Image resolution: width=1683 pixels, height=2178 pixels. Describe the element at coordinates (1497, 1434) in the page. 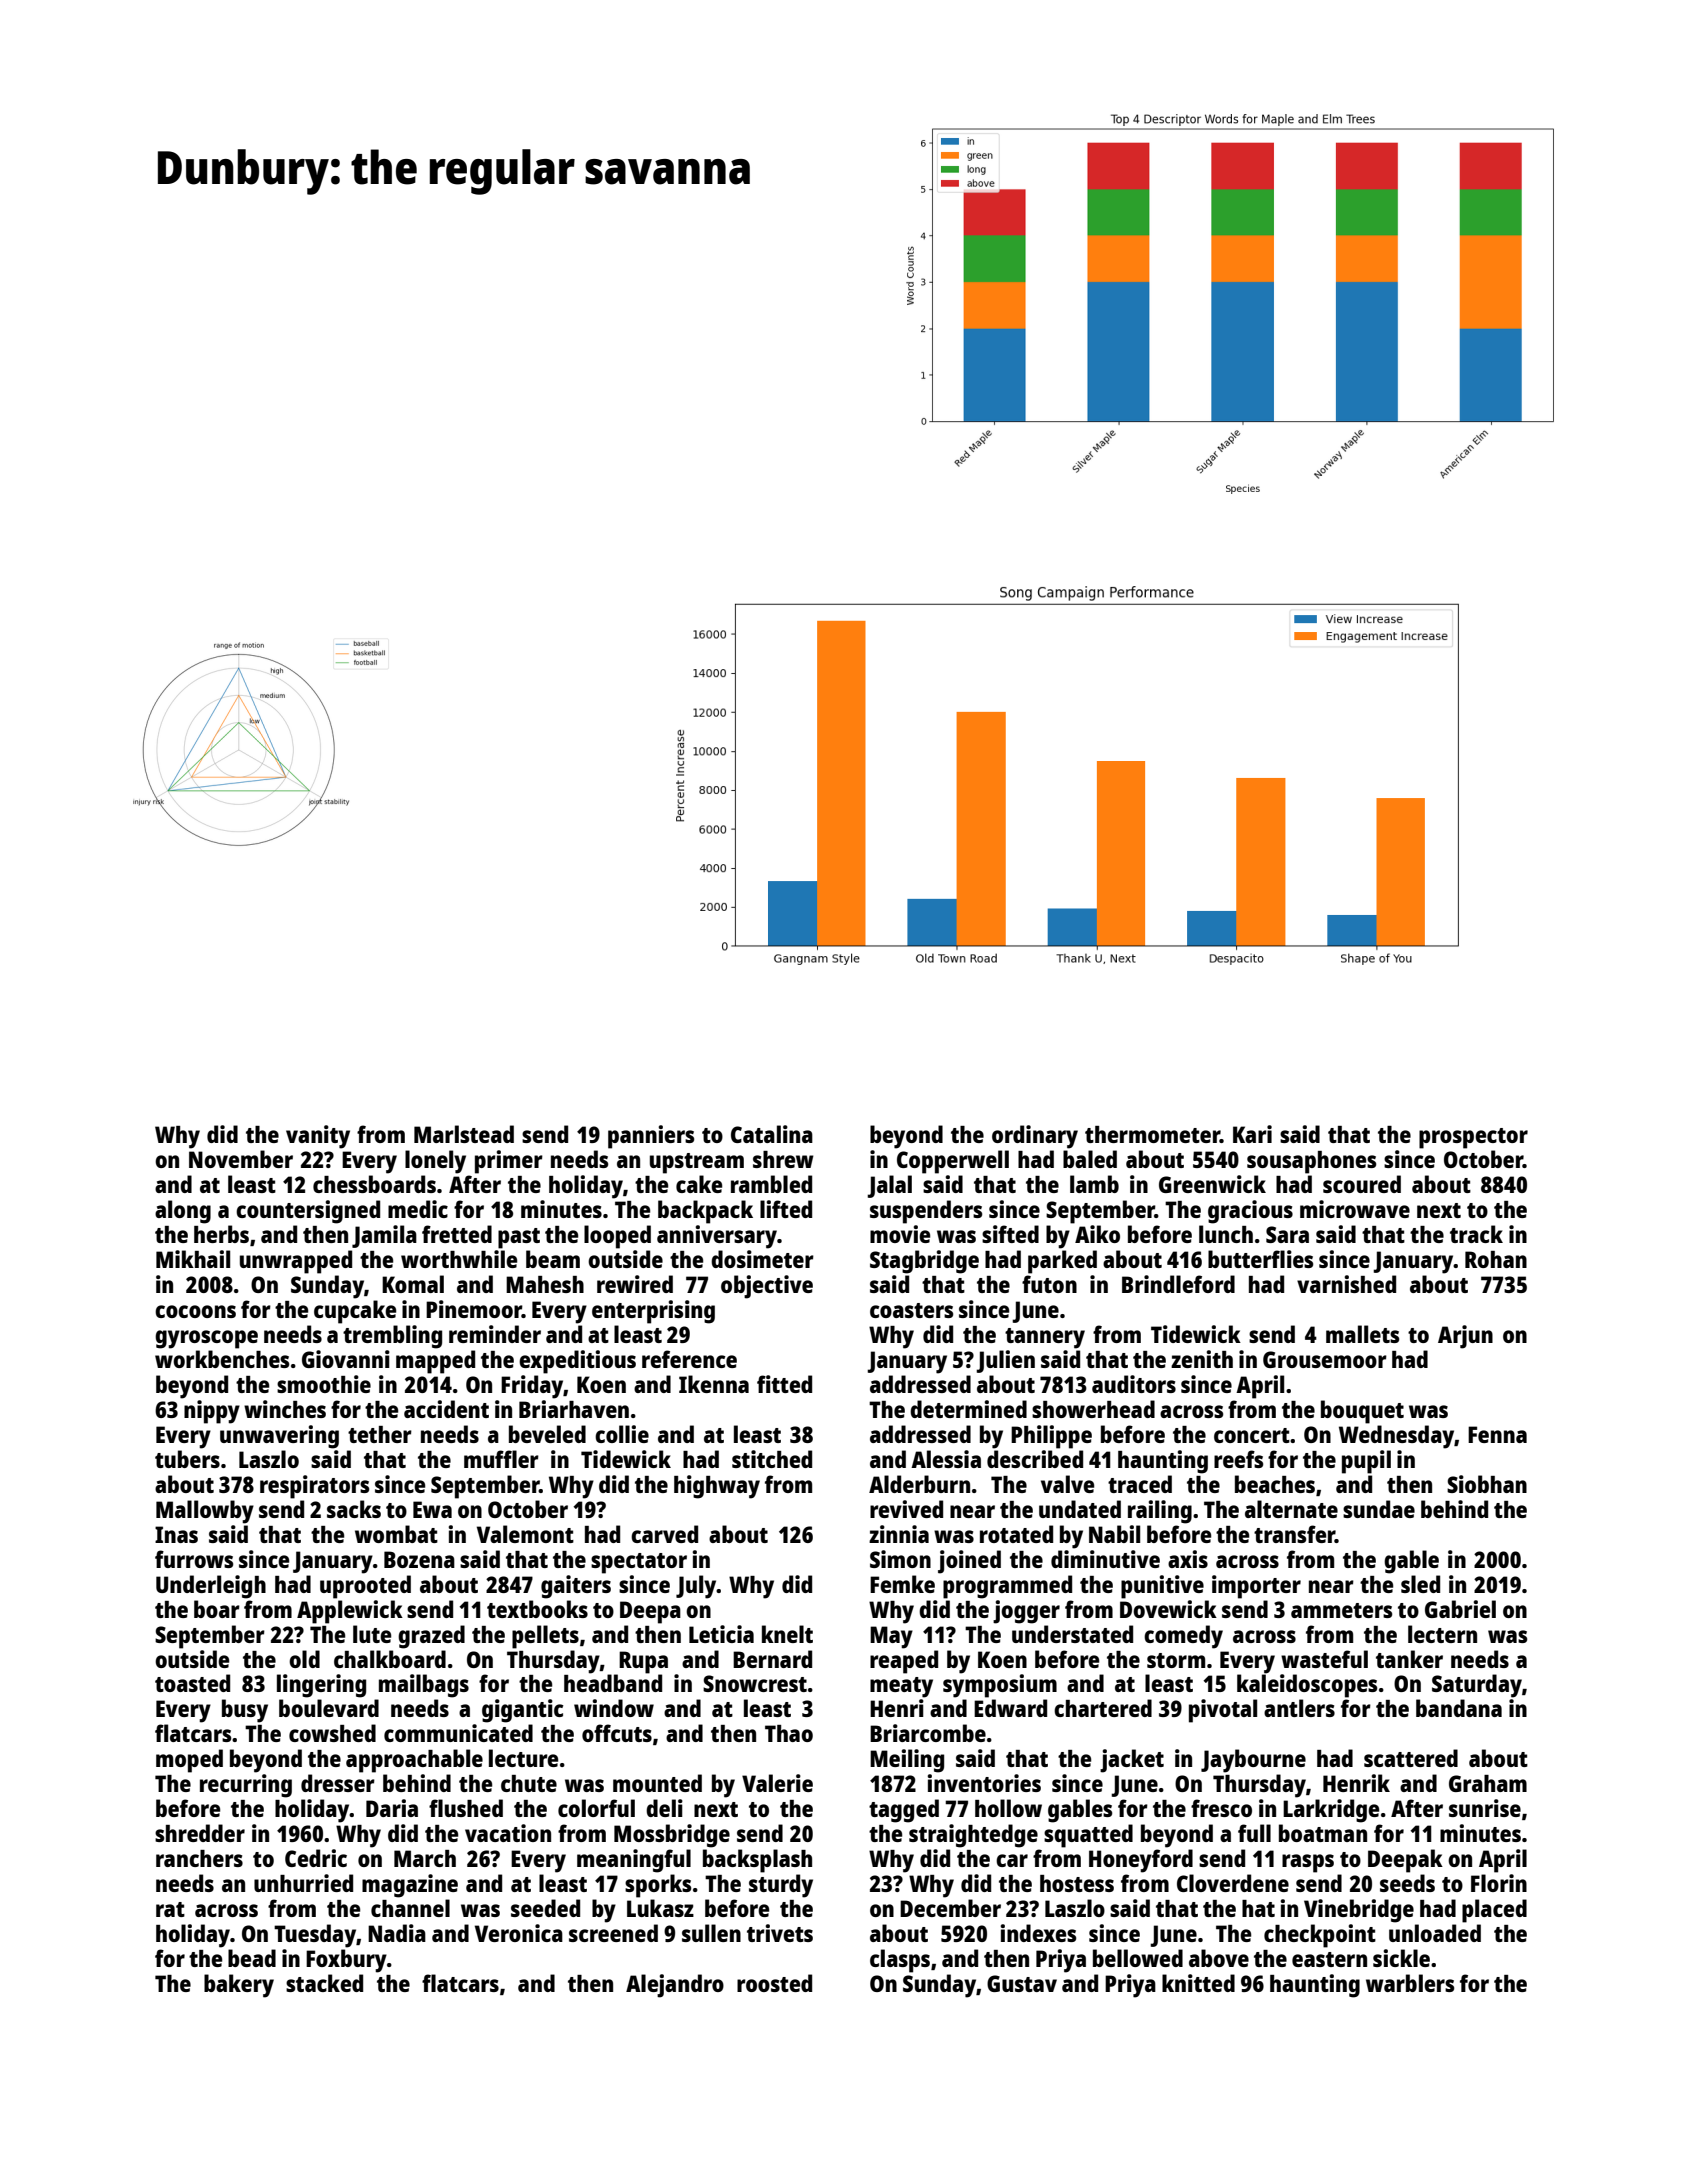

I see `Fenna` at that location.
